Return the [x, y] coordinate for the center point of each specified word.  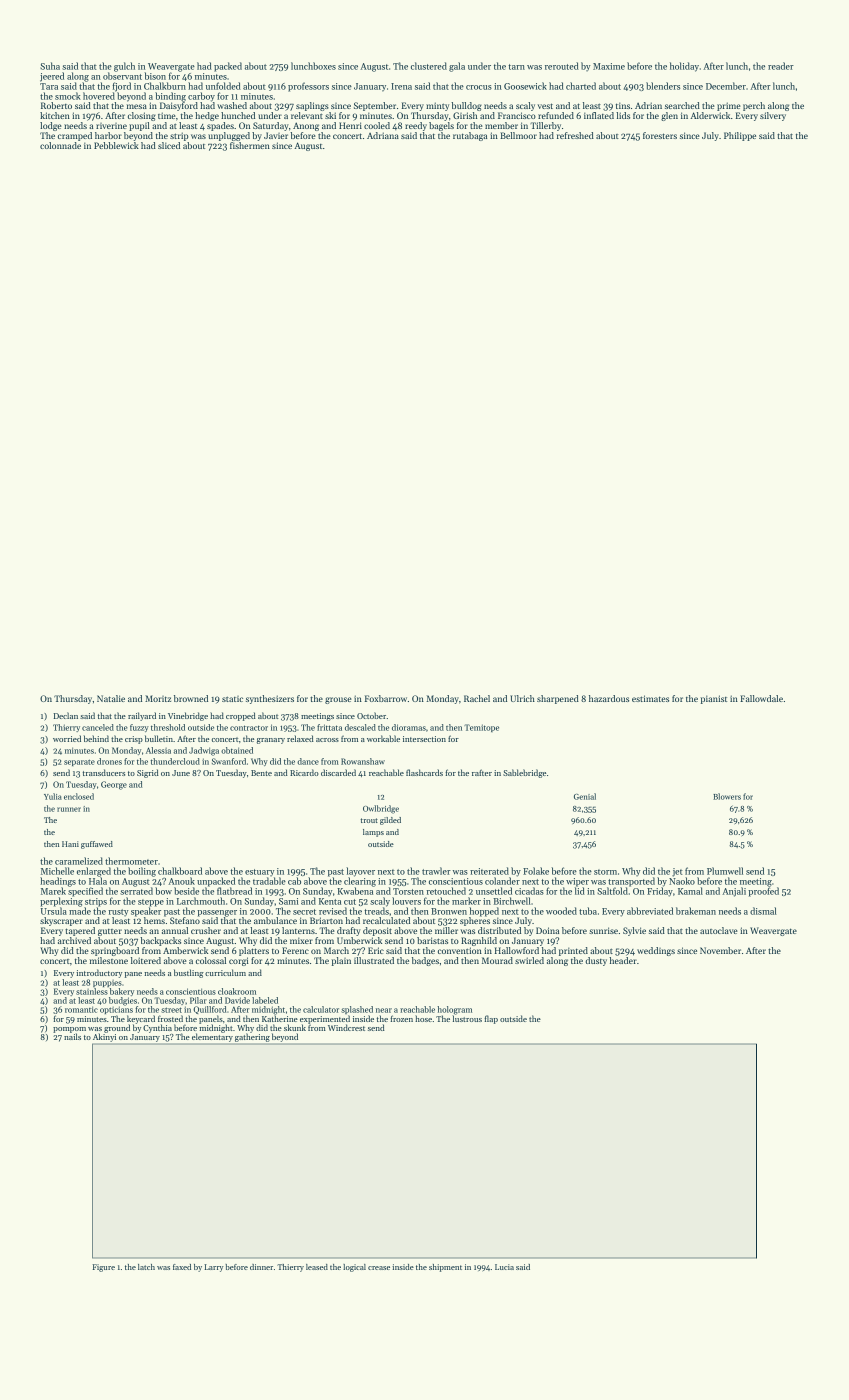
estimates [650, 698]
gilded [390, 821]
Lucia [504, 1267]
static [232, 699]
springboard [115, 951]
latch [146, 1267]
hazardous [609, 698]
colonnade [60, 145]
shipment [445, 1268]
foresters [660, 135]
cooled [377, 125]
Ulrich [522, 698]
